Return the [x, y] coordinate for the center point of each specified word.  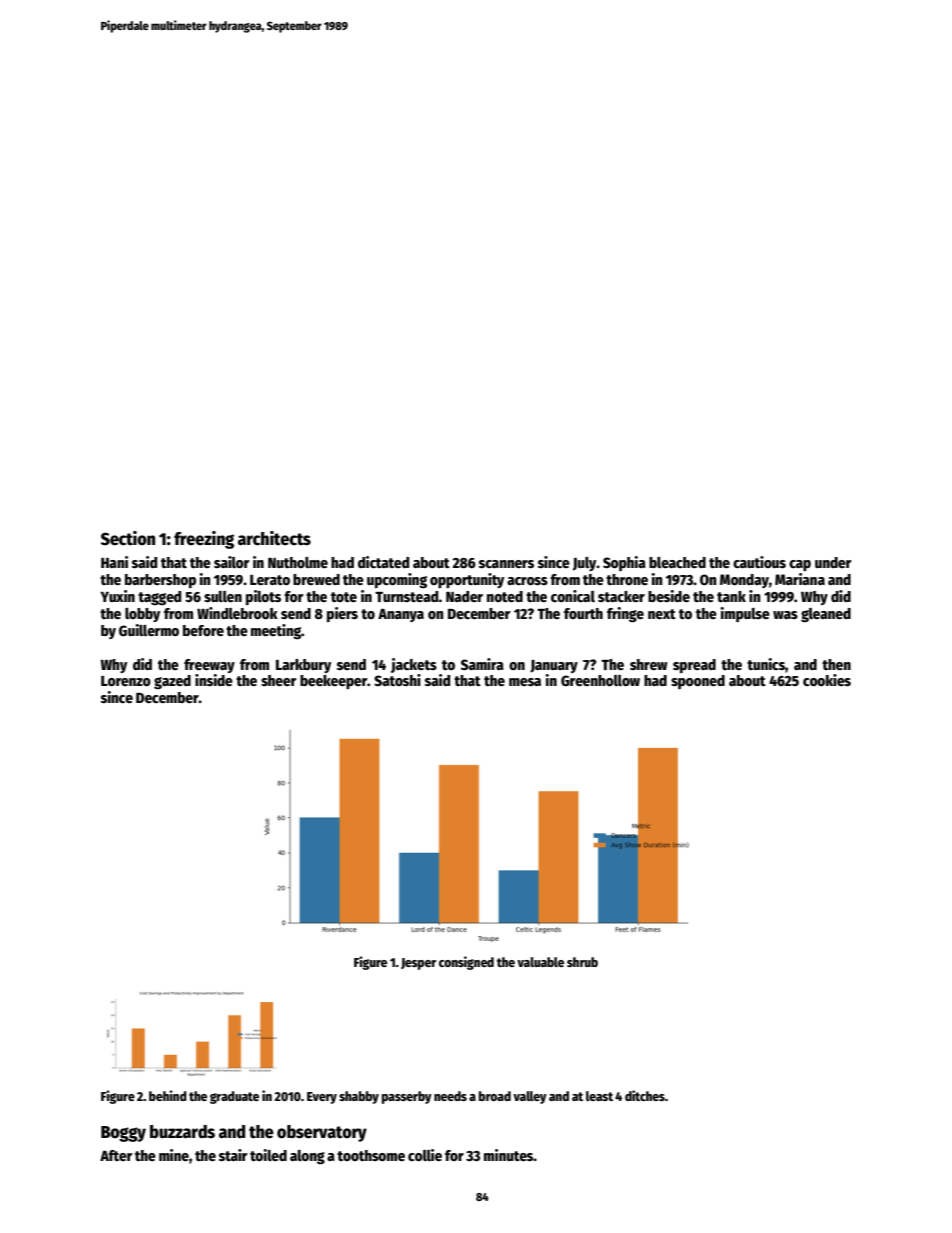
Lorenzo [126, 681]
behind [168, 1095]
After [116, 1155]
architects [274, 538]
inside [214, 680]
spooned [698, 682]
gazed [172, 682]
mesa [525, 682]
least [599, 1096]
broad [495, 1096]
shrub [582, 962]
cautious [759, 562]
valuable [540, 962]
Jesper [419, 964]
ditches [645, 1095]
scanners [506, 564]
